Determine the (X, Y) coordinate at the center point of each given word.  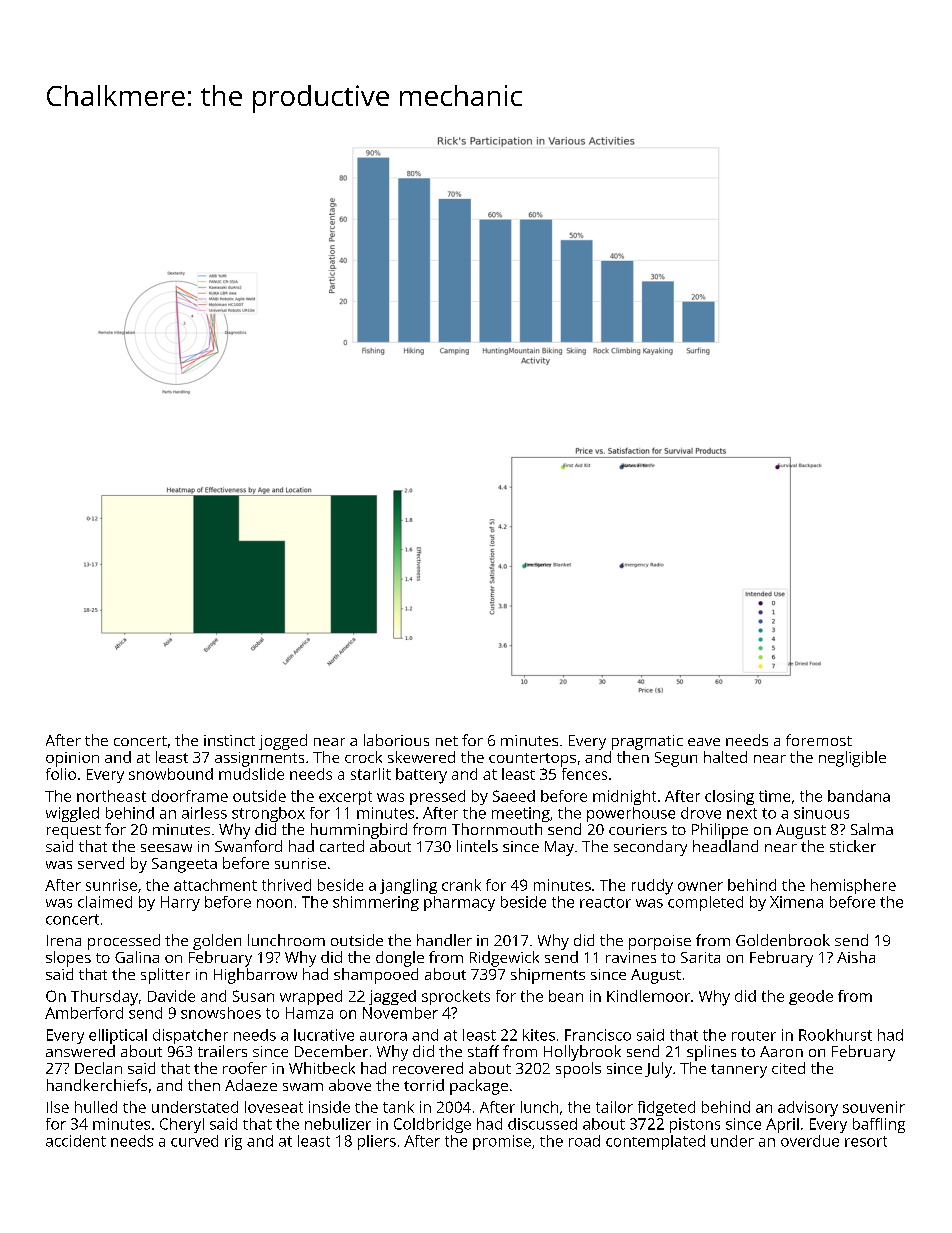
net (447, 741)
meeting (521, 814)
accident (76, 1141)
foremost (819, 740)
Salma (872, 829)
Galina (137, 957)
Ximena (796, 902)
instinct (229, 740)
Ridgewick (504, 959)
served (101, 863)
